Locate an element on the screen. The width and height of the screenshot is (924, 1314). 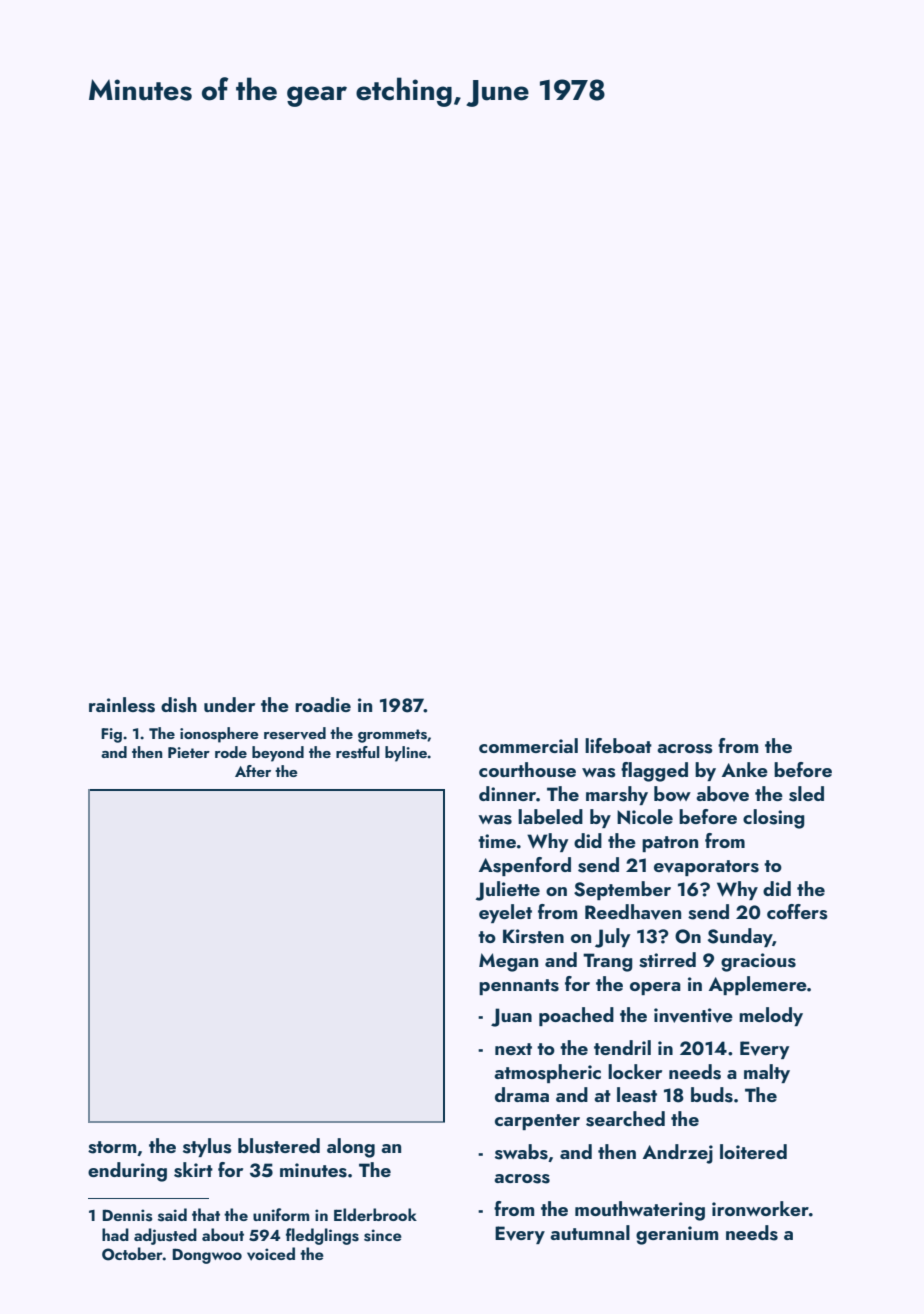
commercial is located at coordinates (528, 745).
